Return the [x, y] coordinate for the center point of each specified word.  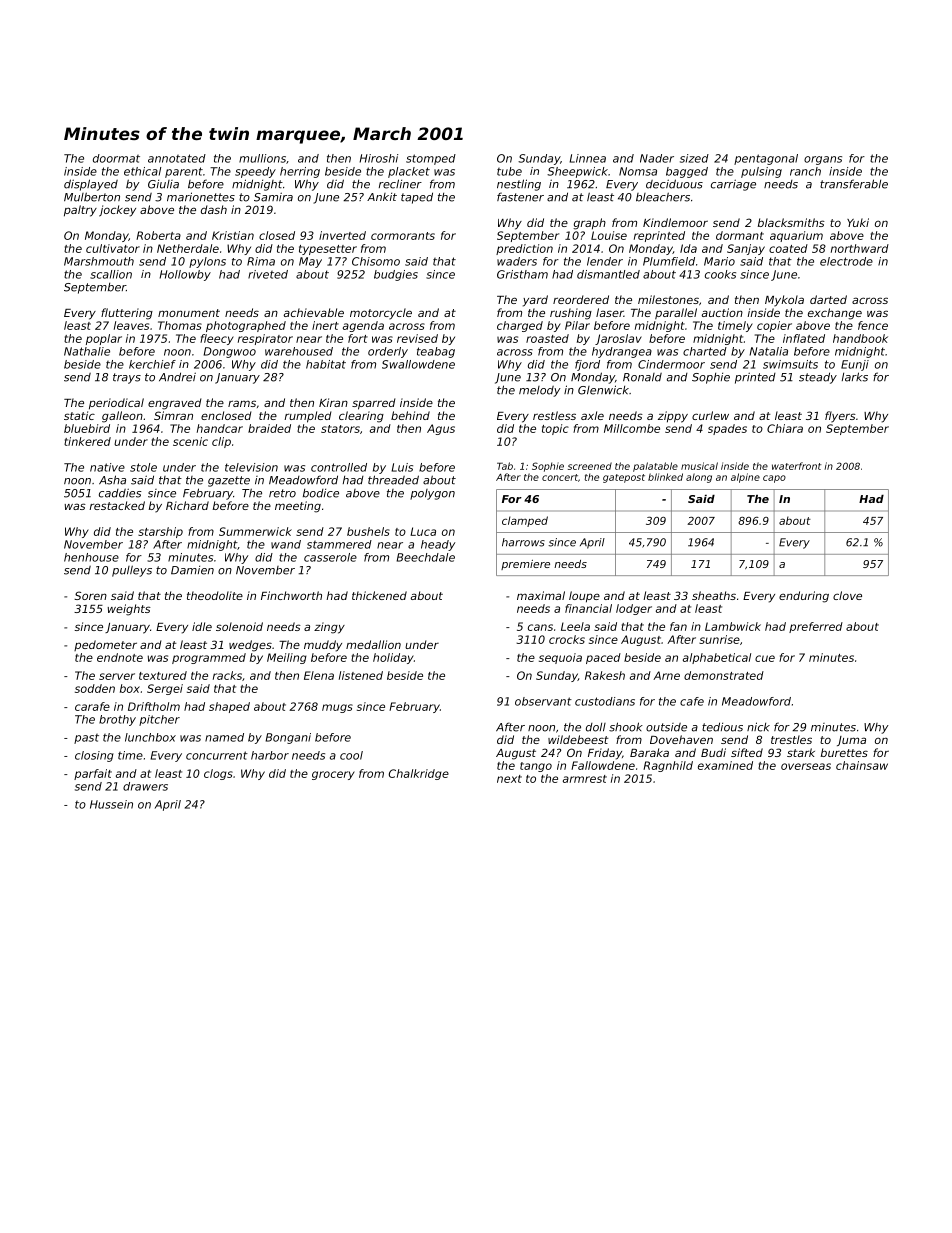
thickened [379, 595]
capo [774, 479]
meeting [298, 507]
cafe [692, 701]
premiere [525, 565]
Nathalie [87, 351]
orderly [388, 352]
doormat [116, 158]
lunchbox [150, 737]
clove [847, 595]
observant [543, 701]
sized [694, 158]
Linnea [587, 158]
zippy [673, 417]
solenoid [239, 626]
